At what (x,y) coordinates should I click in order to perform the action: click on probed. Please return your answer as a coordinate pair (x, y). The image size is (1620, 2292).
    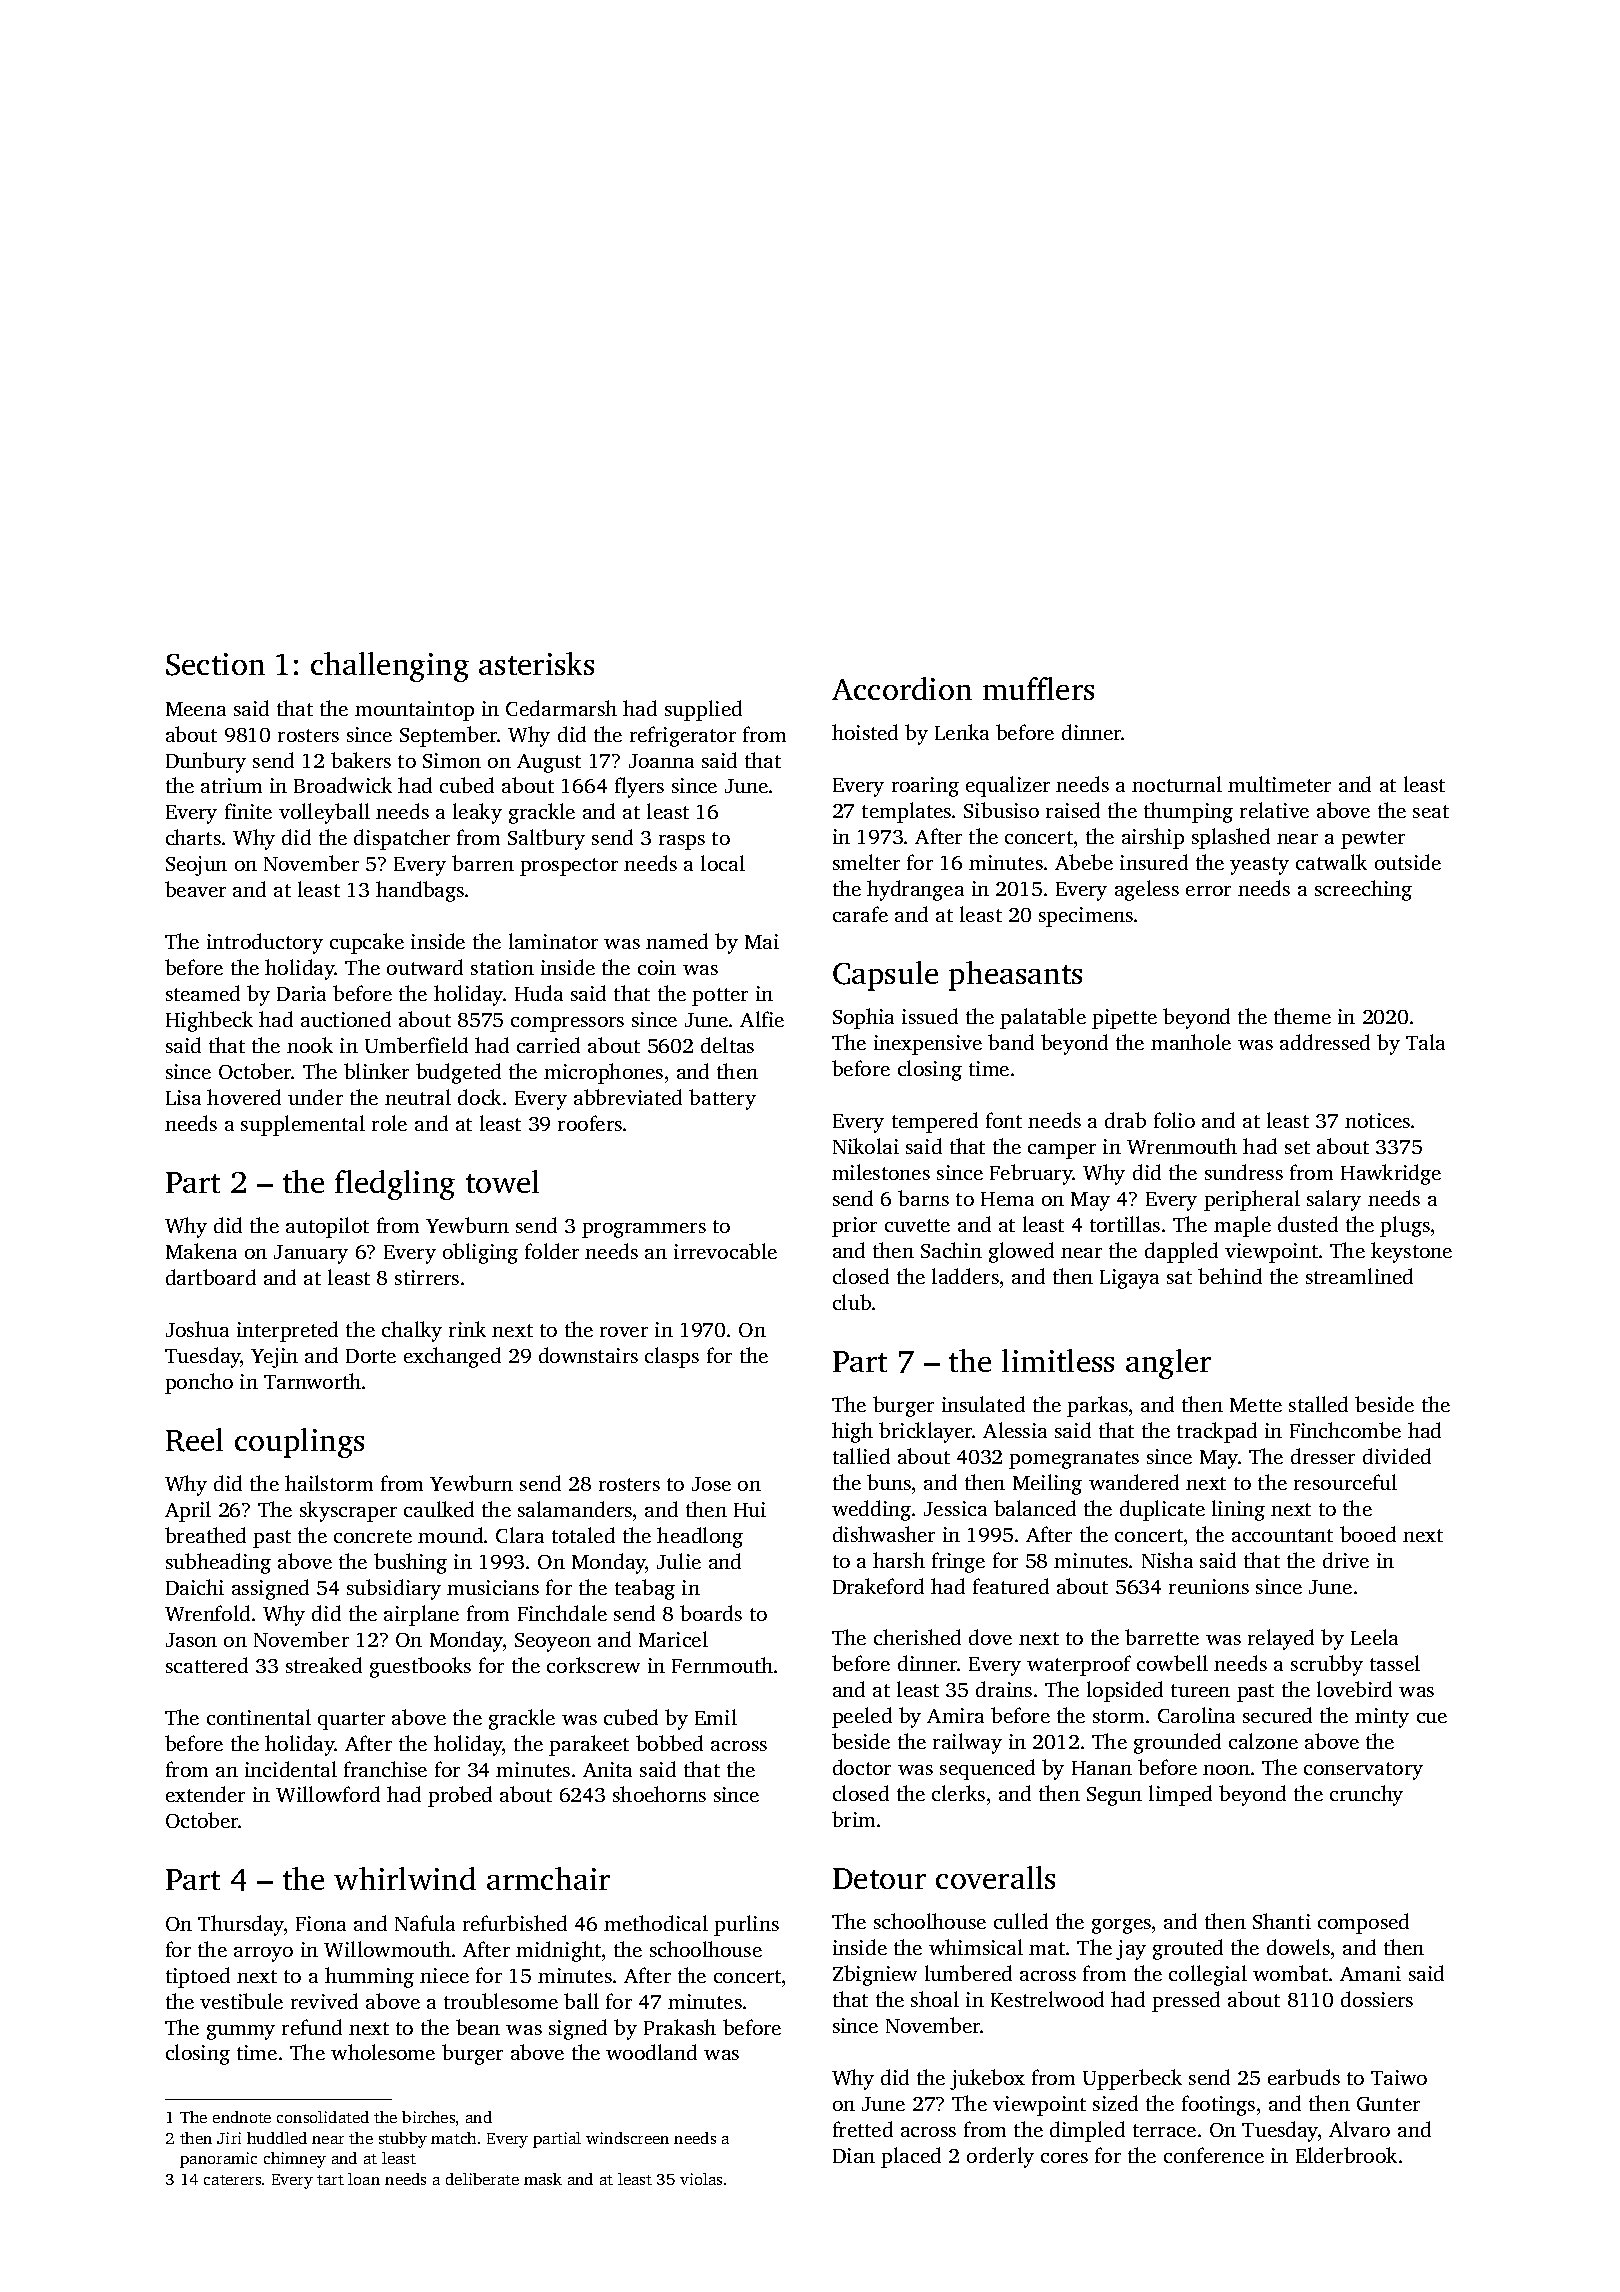
    Looking at the image, I should click on (460, 1796).
